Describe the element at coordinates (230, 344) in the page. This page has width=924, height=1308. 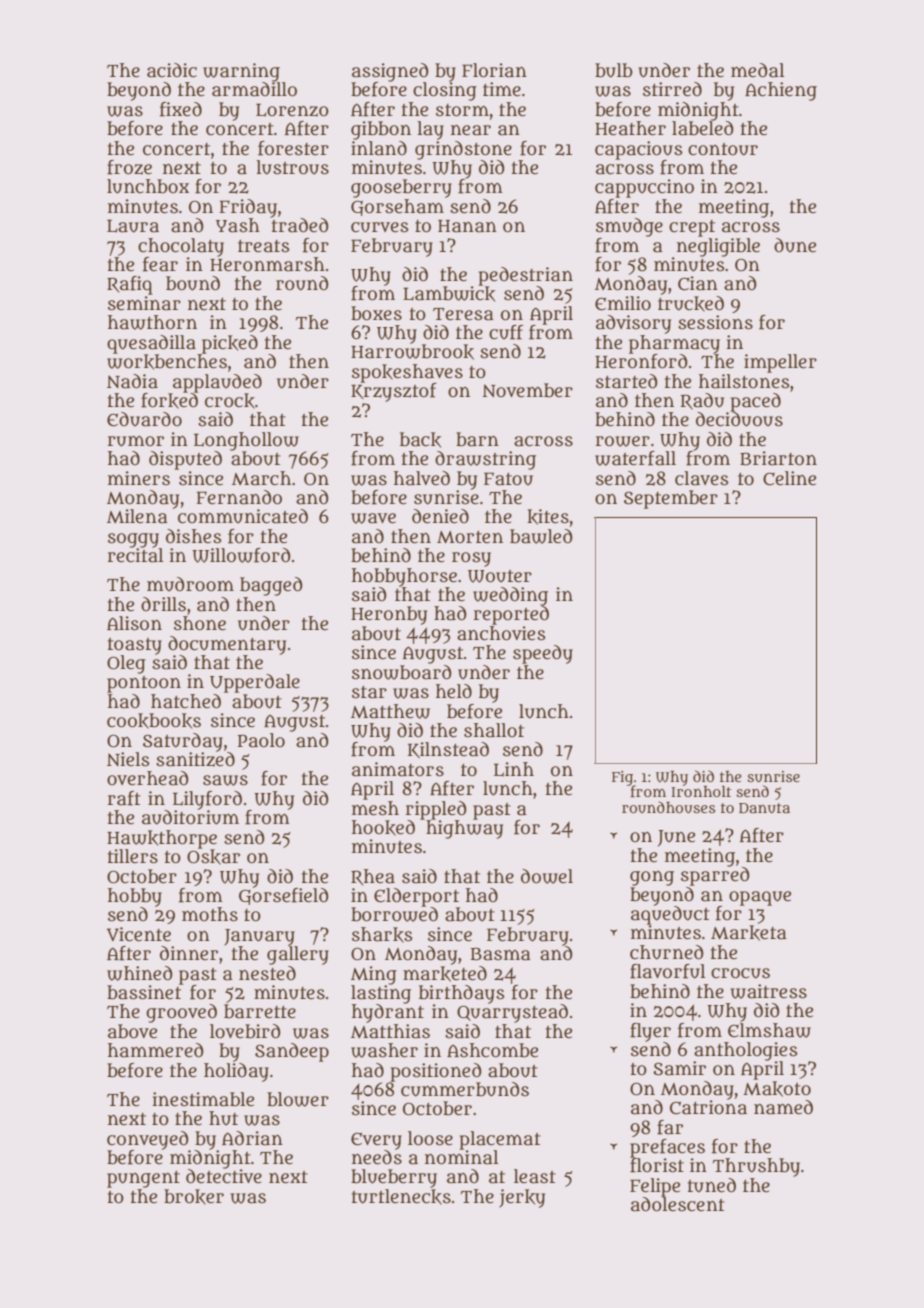
I see `picked` at that location.
